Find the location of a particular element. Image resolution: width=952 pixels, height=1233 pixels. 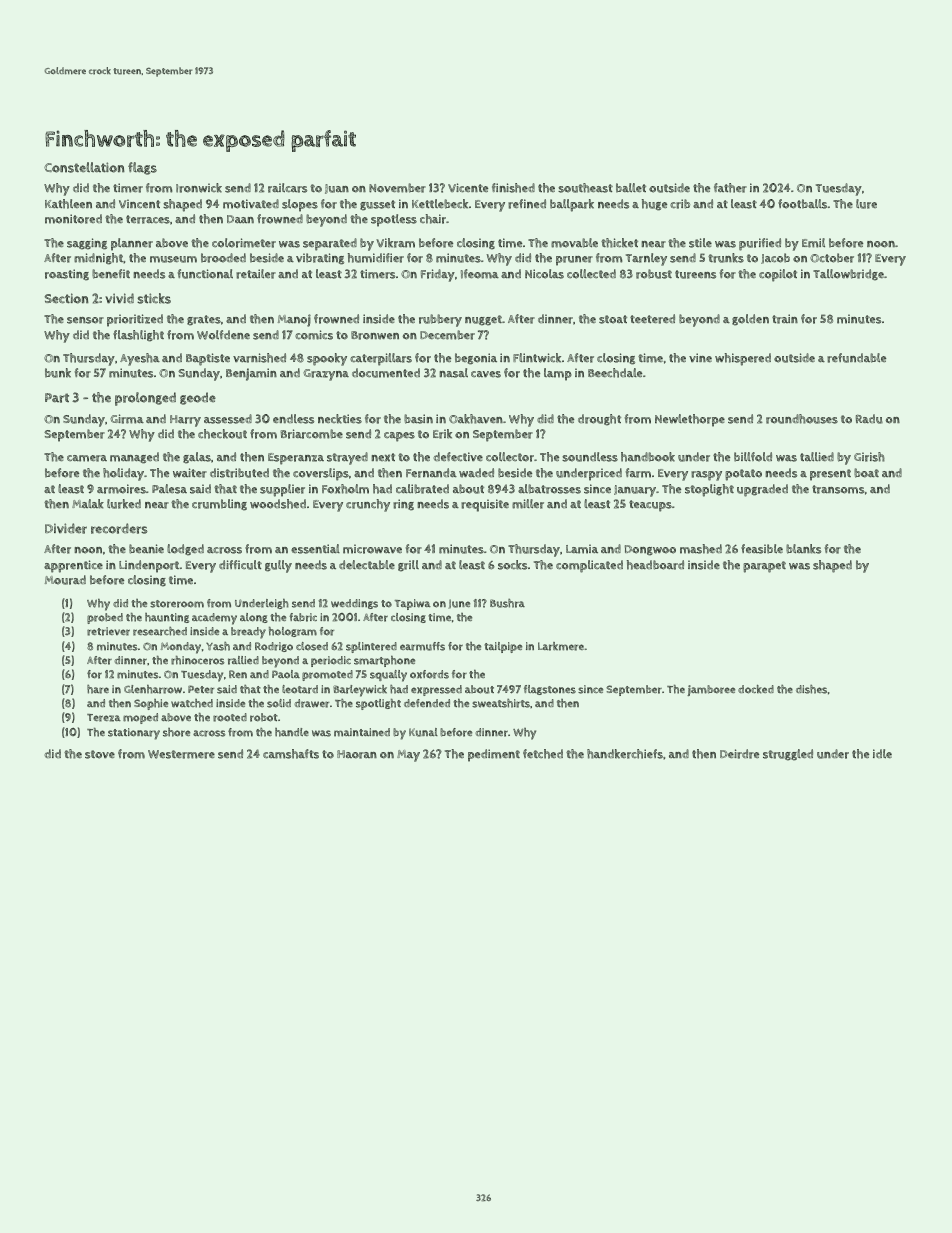

hare is located at coordinates (98, 689).
